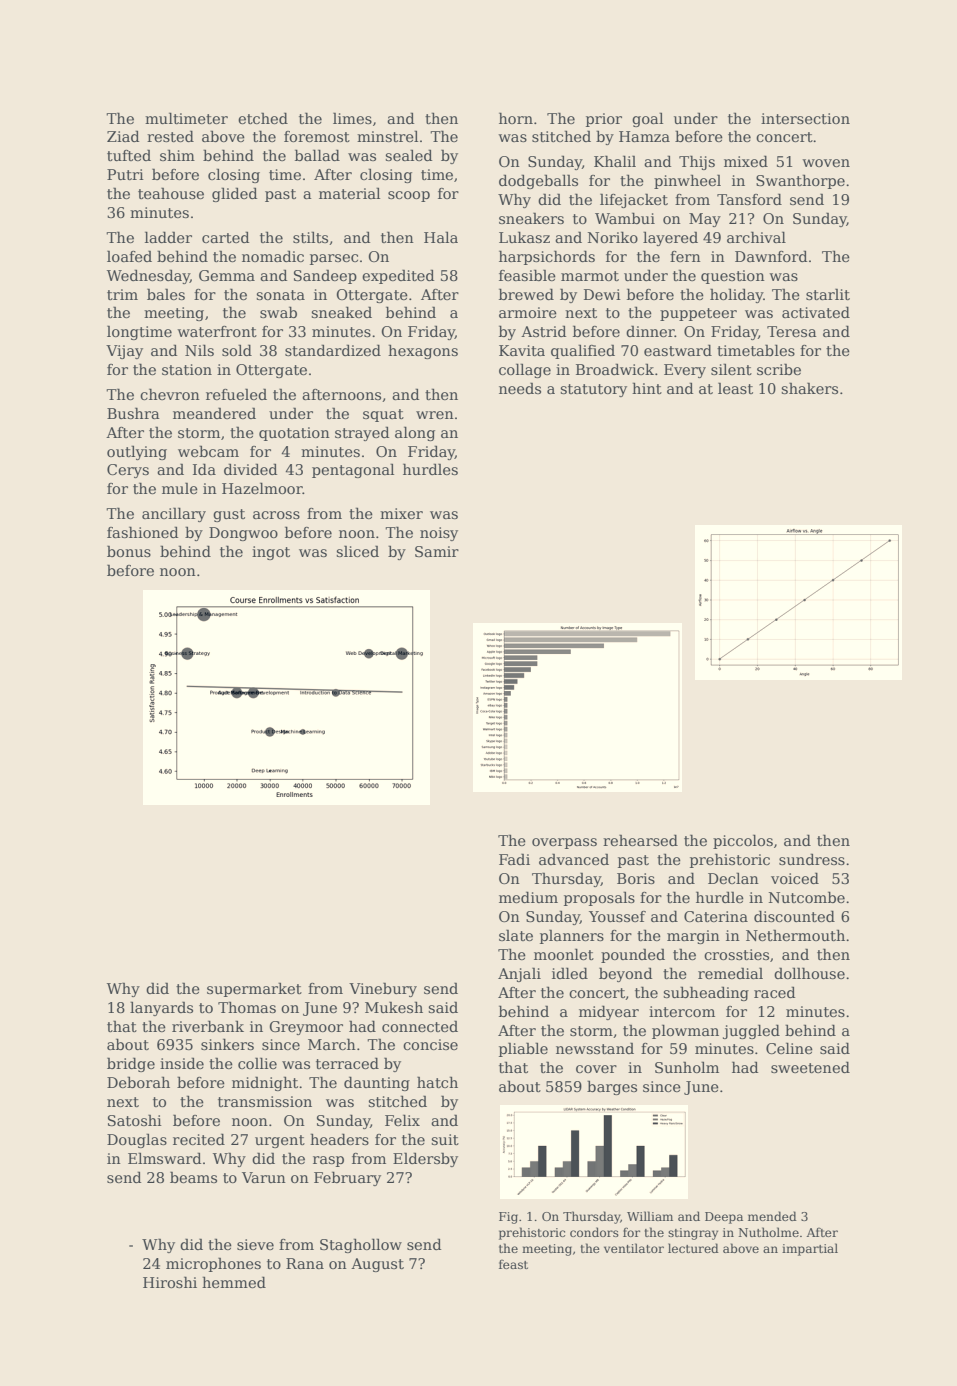 Image resolution: width=957 pixels, height=1386 pixels. I want to click on Dawnford, so click(771, 256).
